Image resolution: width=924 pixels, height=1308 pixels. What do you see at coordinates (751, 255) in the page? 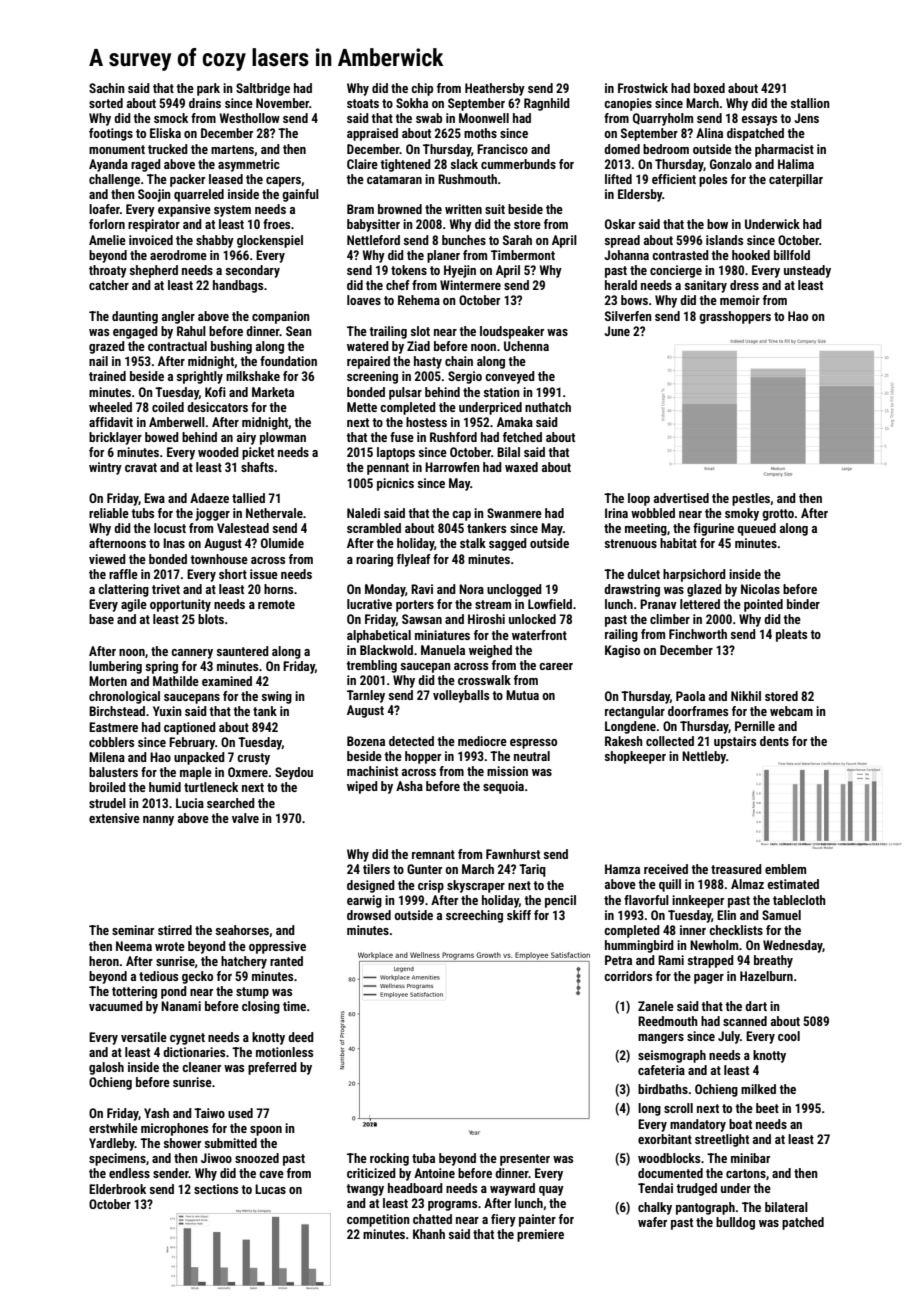
I see `hooked` at bounding box center [751, 255].
